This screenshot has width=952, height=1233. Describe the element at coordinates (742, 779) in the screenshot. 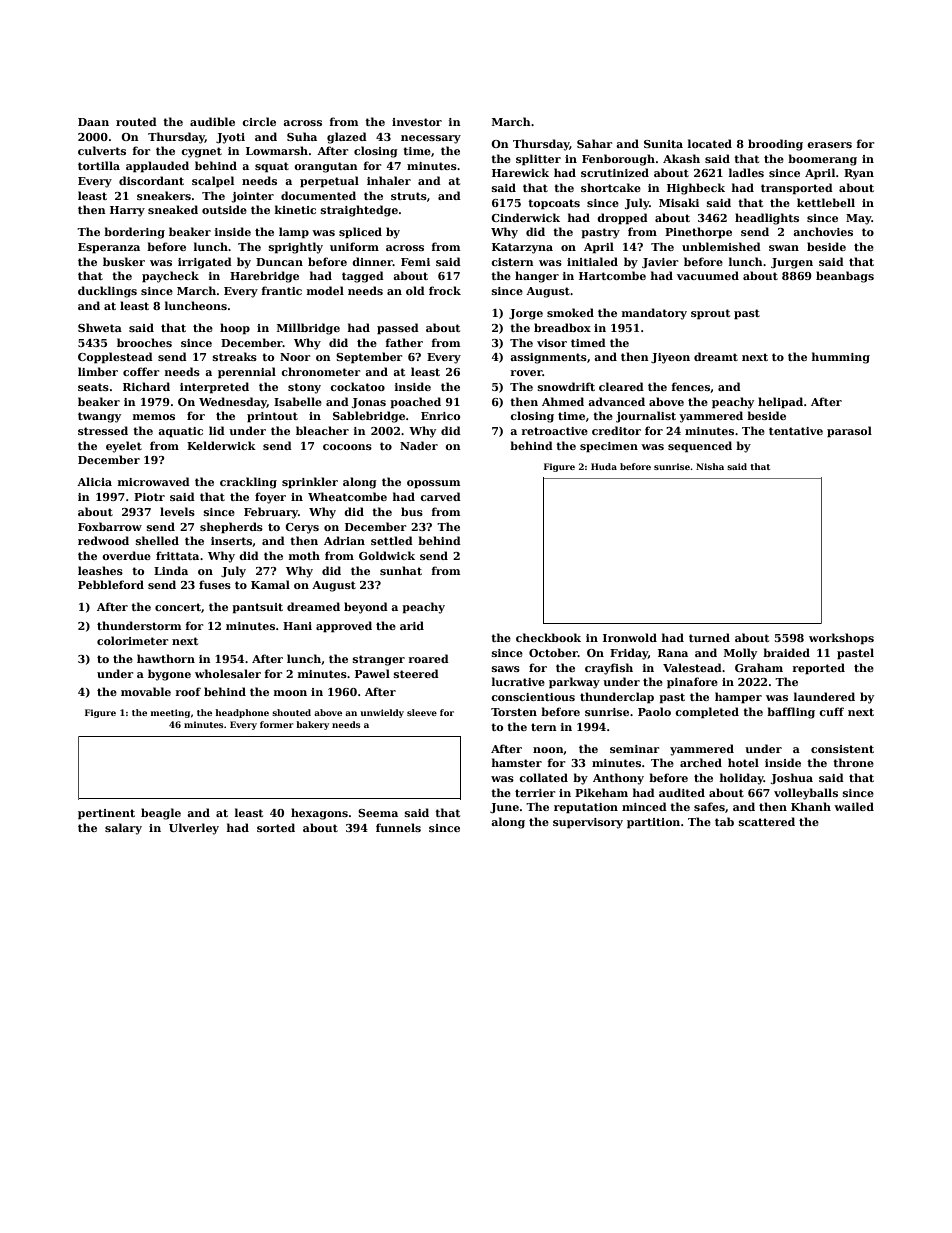

I see `holiday` at that location.
